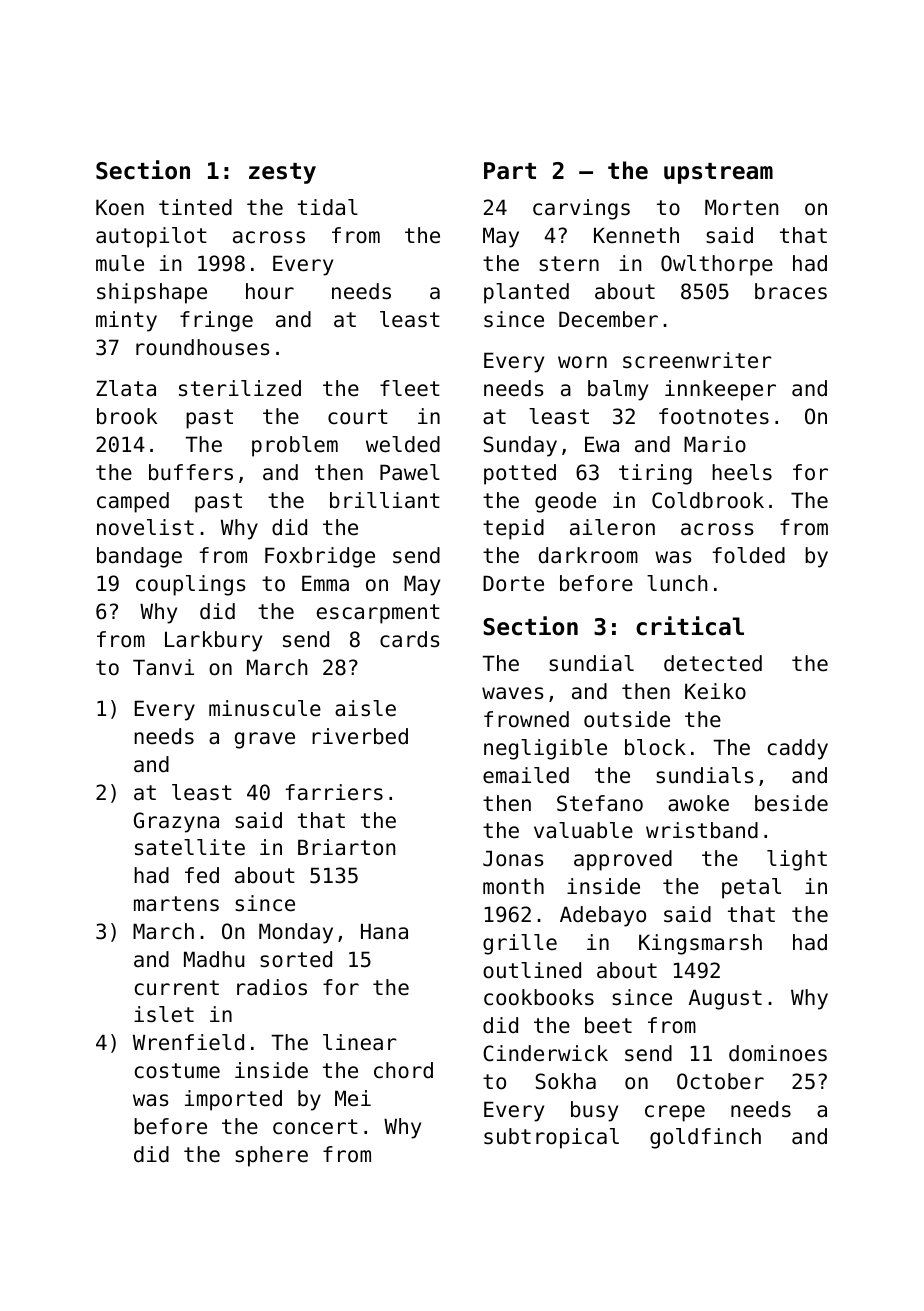  I want to click on fleet, so click(410, 388).
